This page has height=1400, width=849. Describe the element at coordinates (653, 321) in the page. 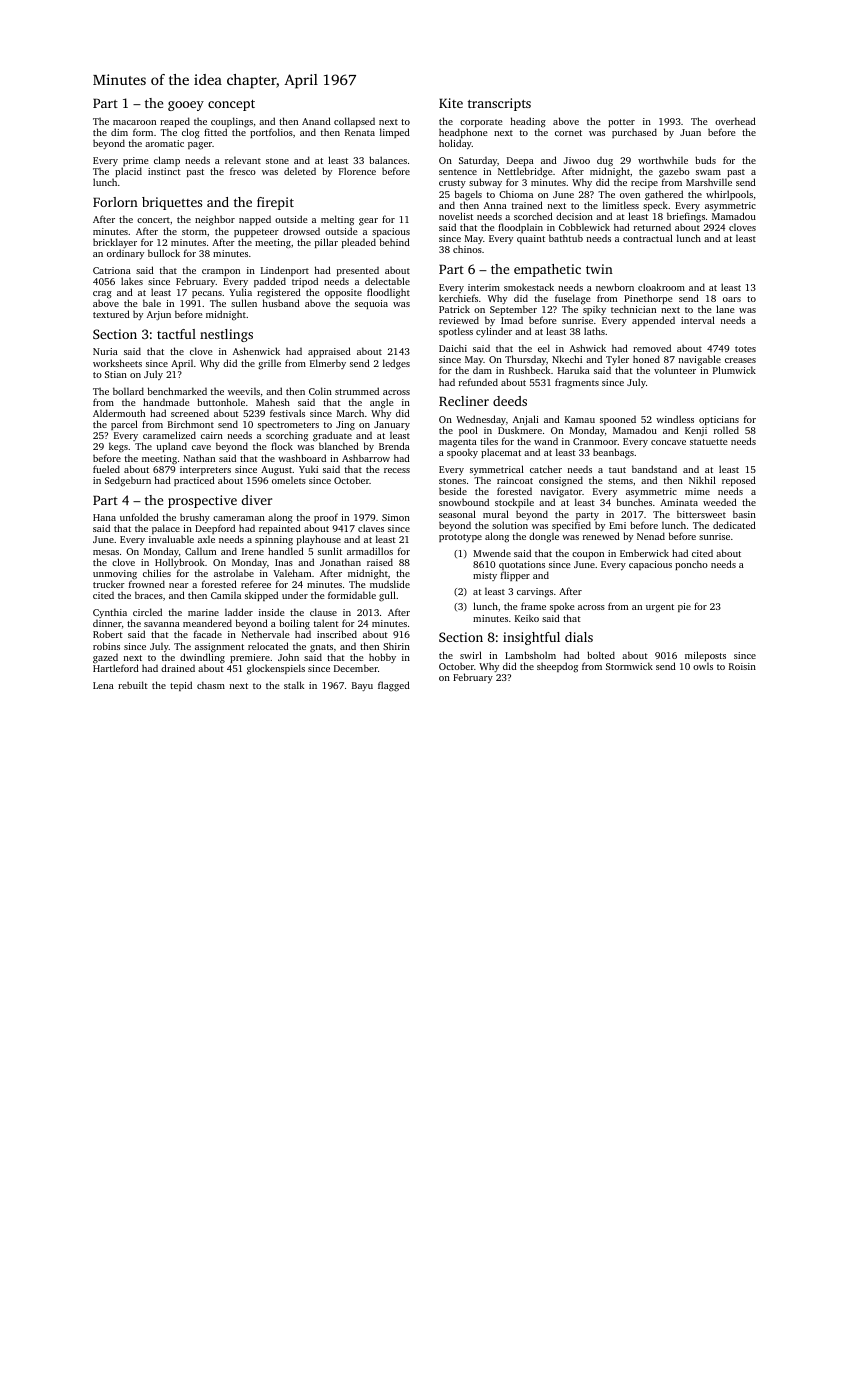

I see `appended` at that location.
